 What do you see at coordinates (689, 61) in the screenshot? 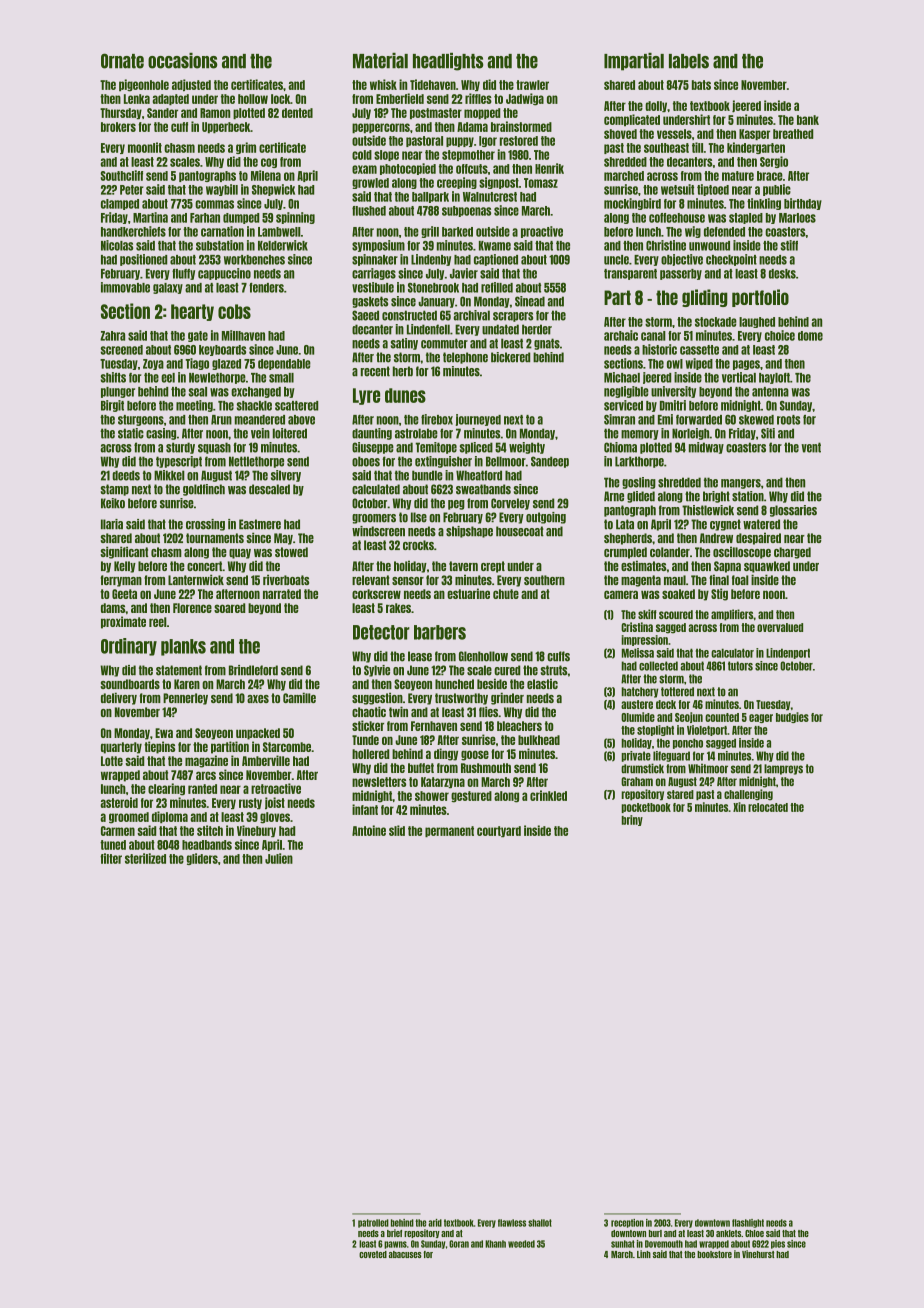
I see `labels` at bounding box center [689, 61].
